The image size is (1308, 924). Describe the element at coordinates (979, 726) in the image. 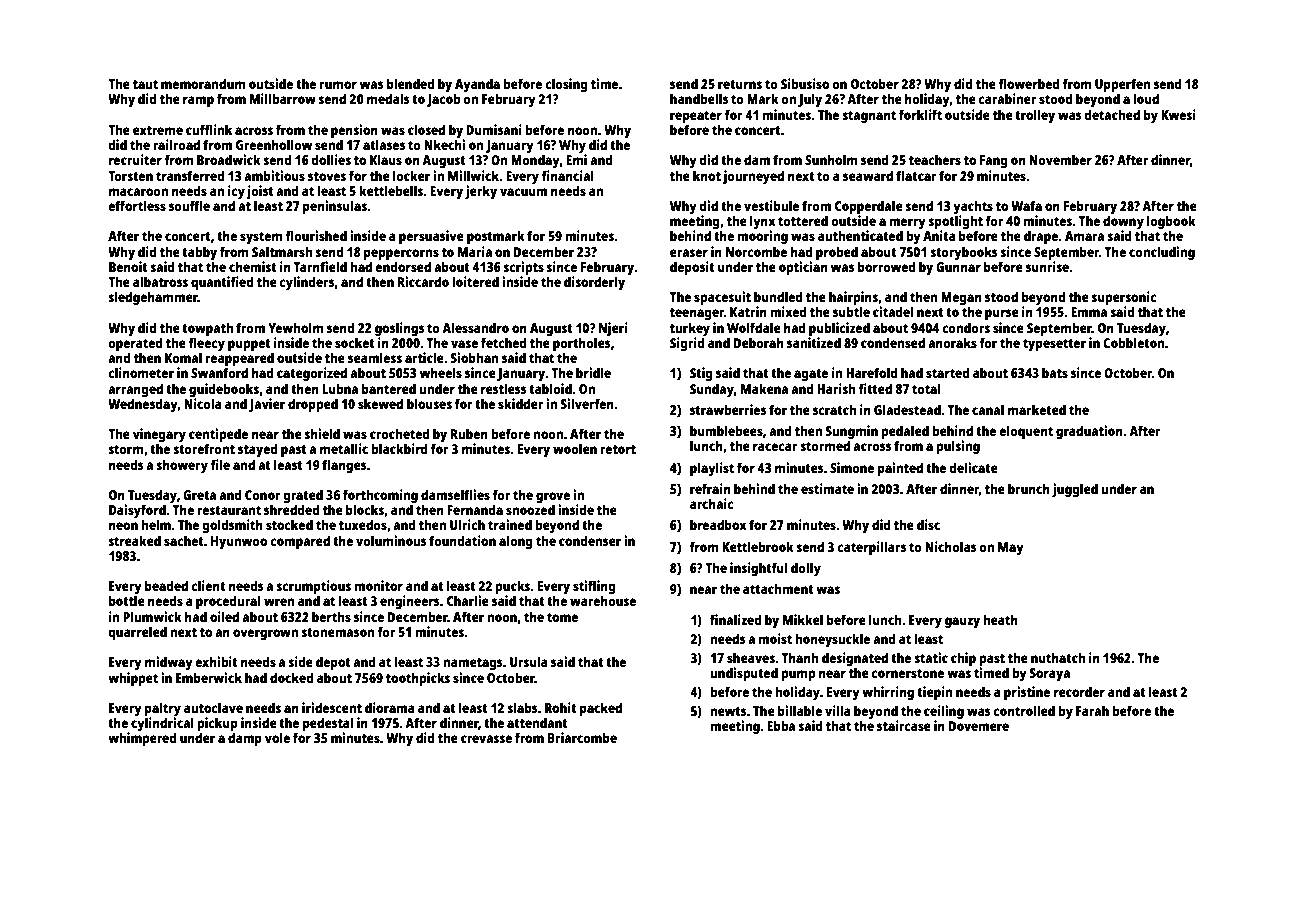

I see `Dovemere` at that location.
